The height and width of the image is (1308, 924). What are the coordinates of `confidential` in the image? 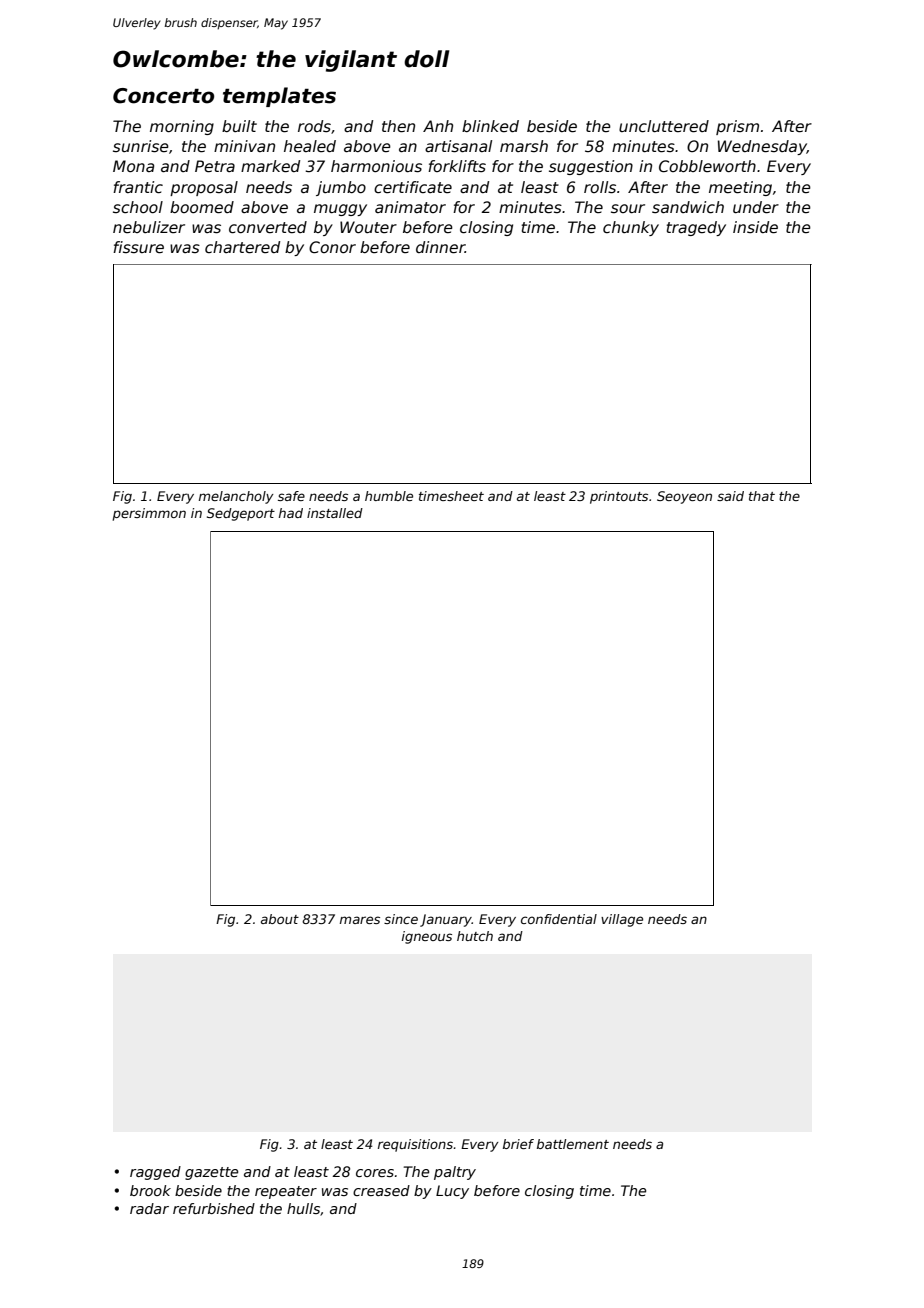 It's located at (559, 919).
